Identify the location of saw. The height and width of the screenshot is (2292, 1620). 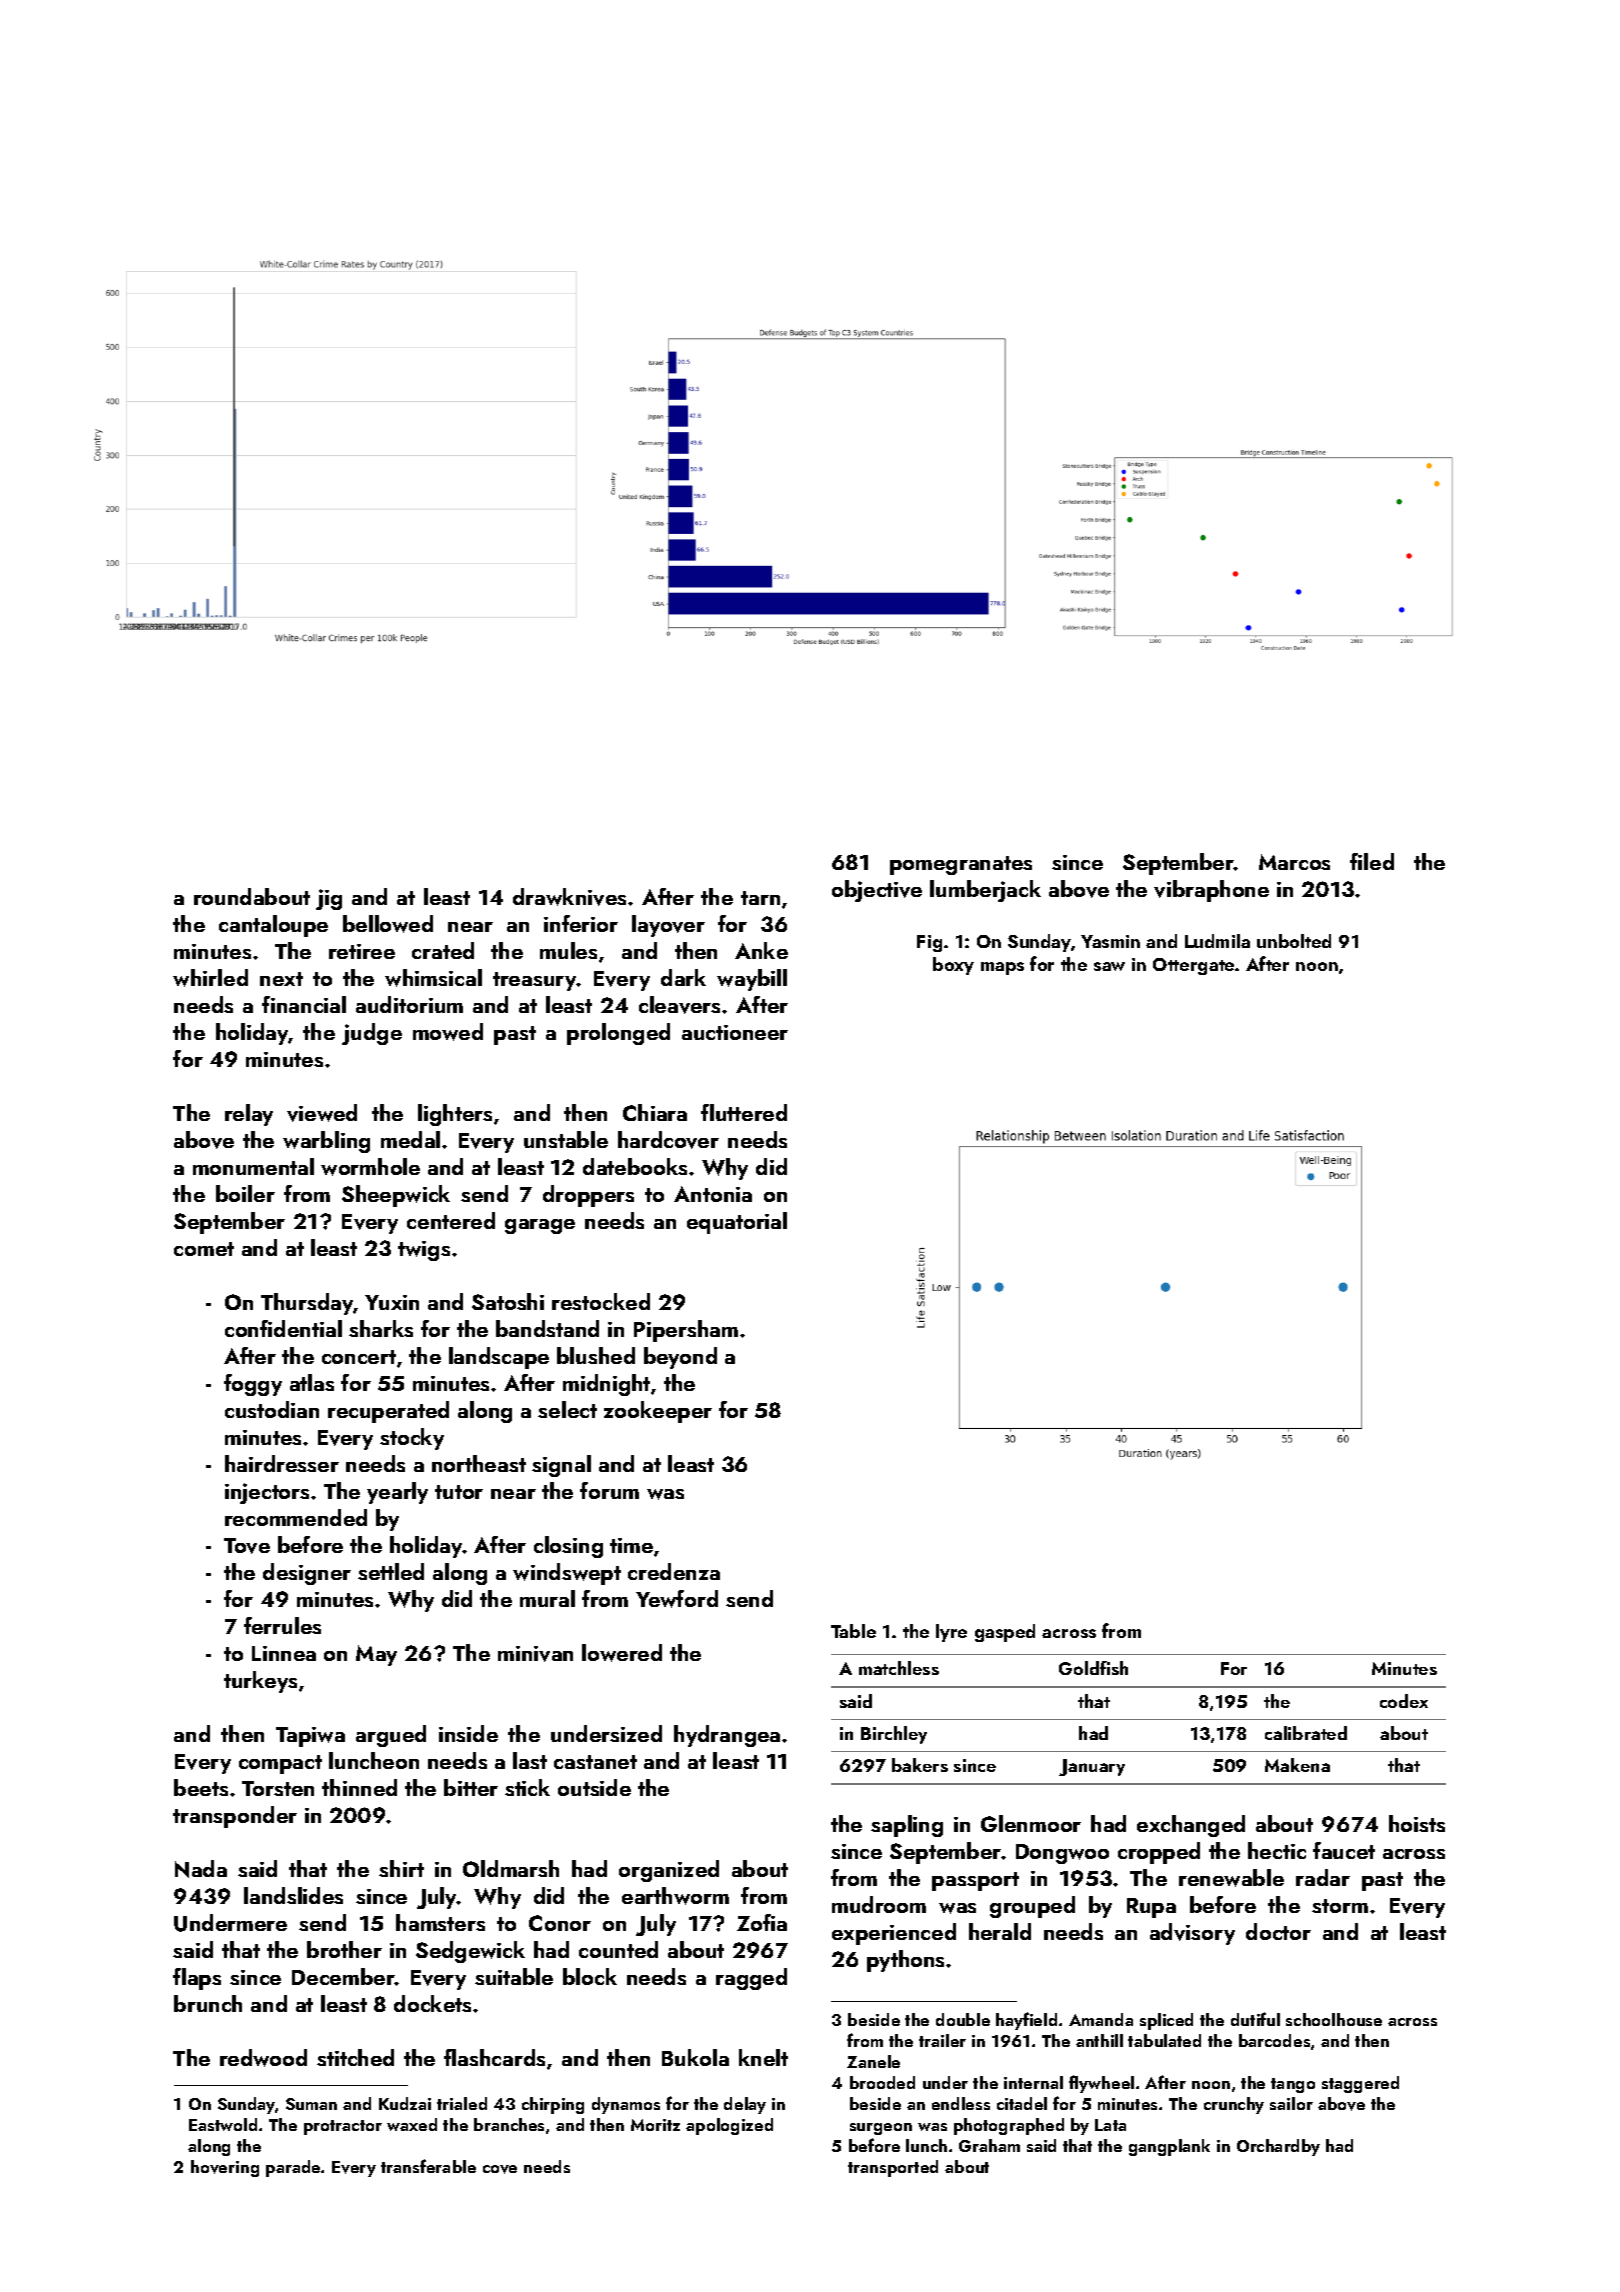
(1109, 966).
